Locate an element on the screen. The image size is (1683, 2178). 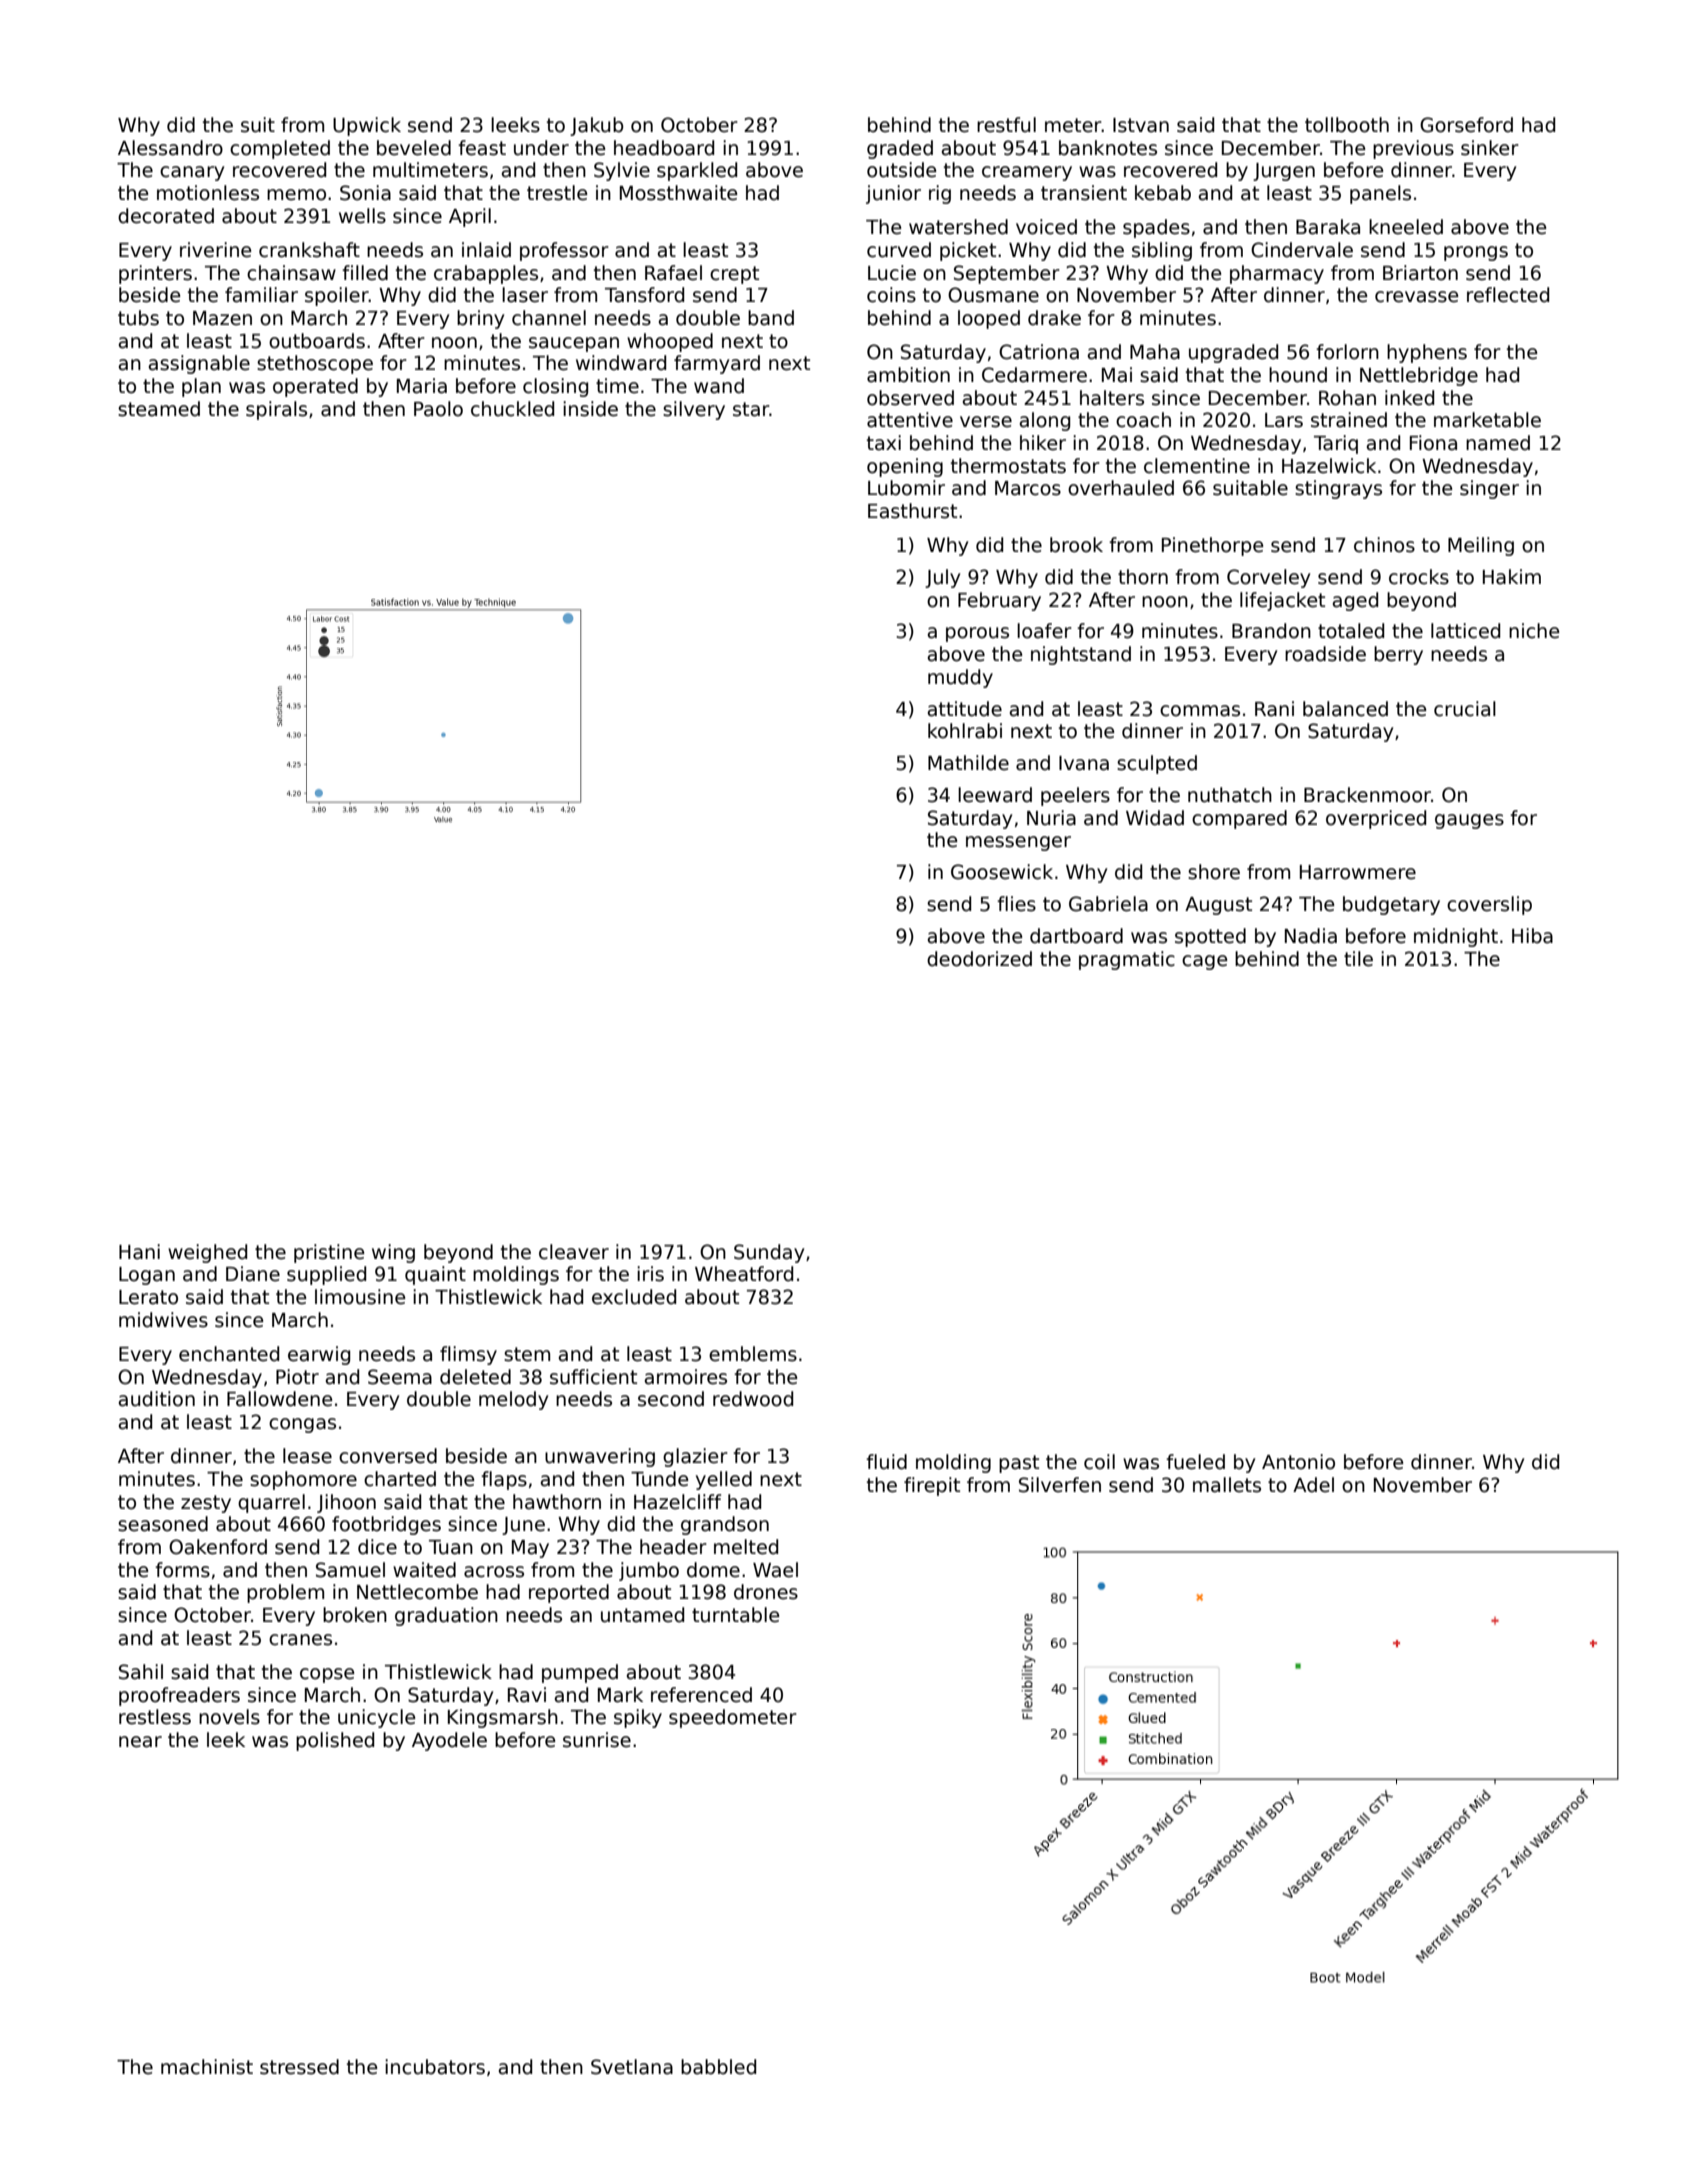
Piotr is located at coordinates (297, 1377).
